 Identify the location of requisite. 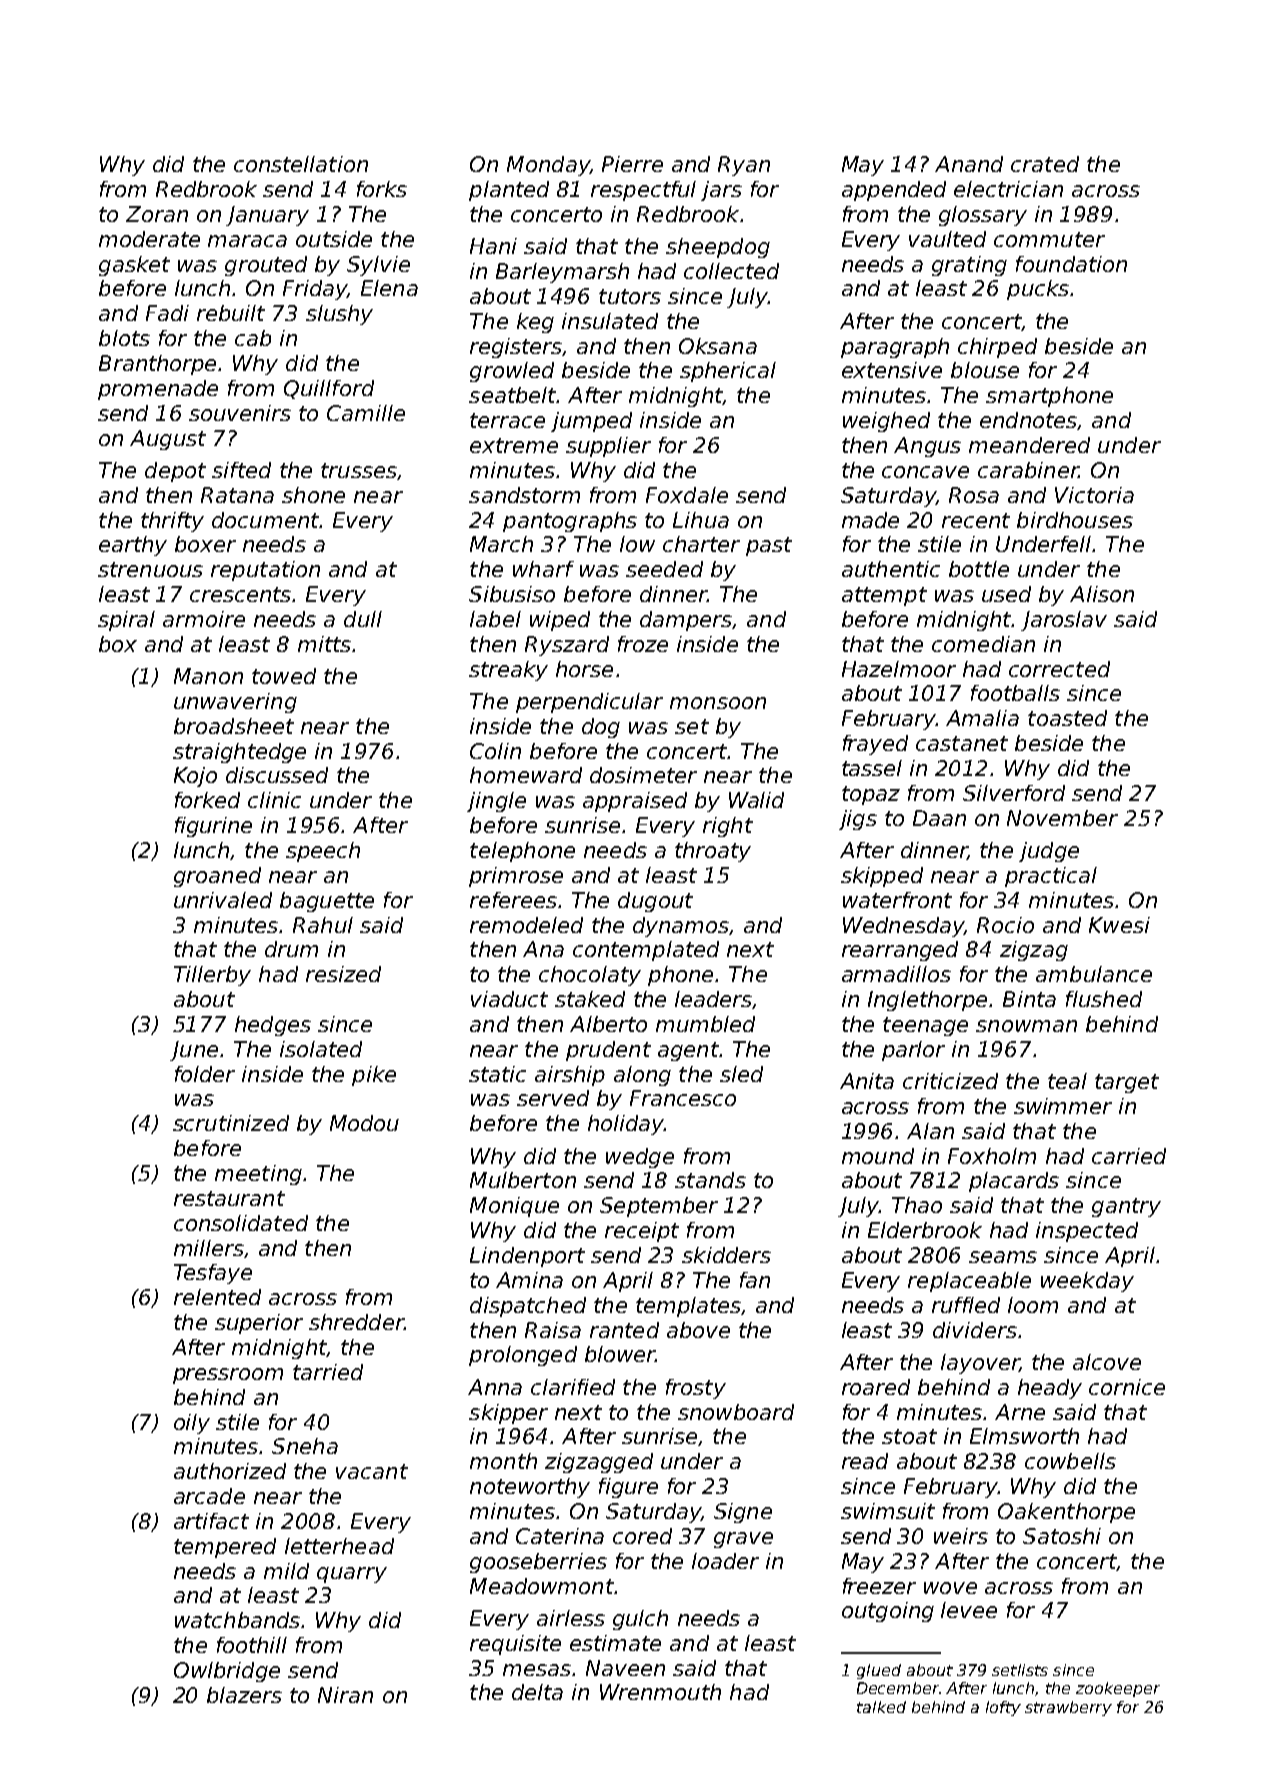
(515, 1645).
